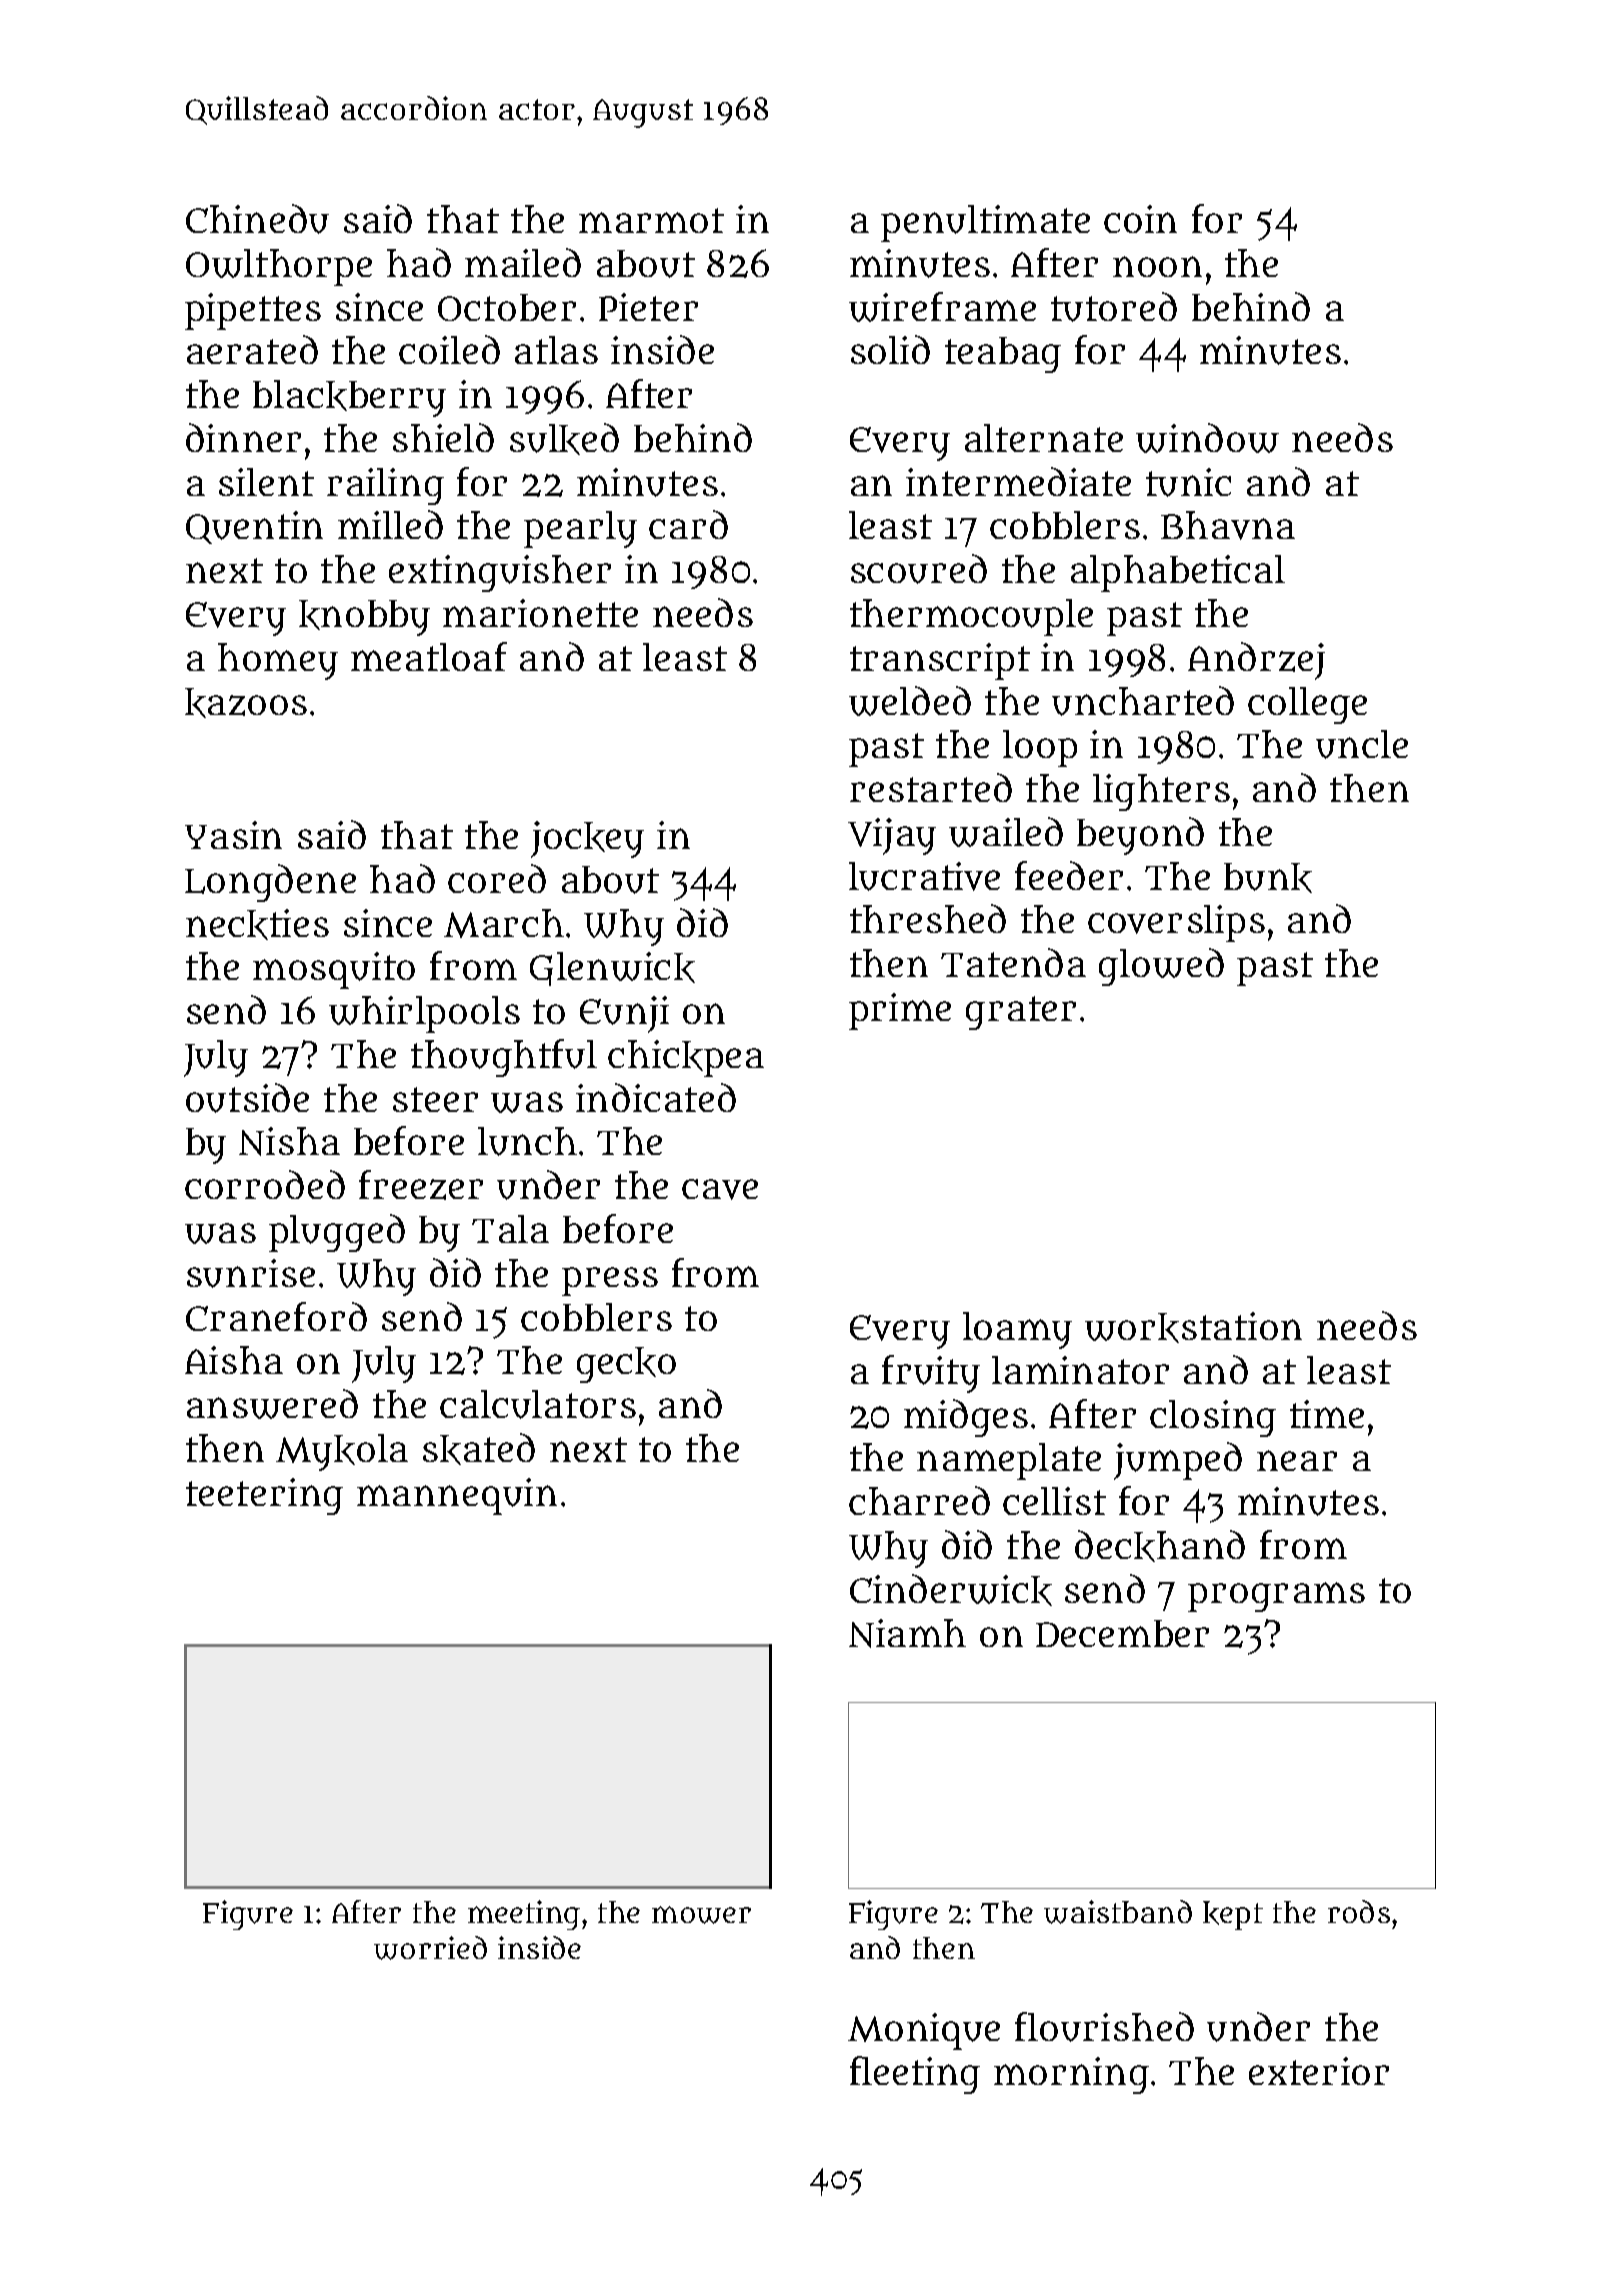  What do you see at coordinates (538, 1404) in the document?
I see `calculators` at bounding box center [538, 1404].
